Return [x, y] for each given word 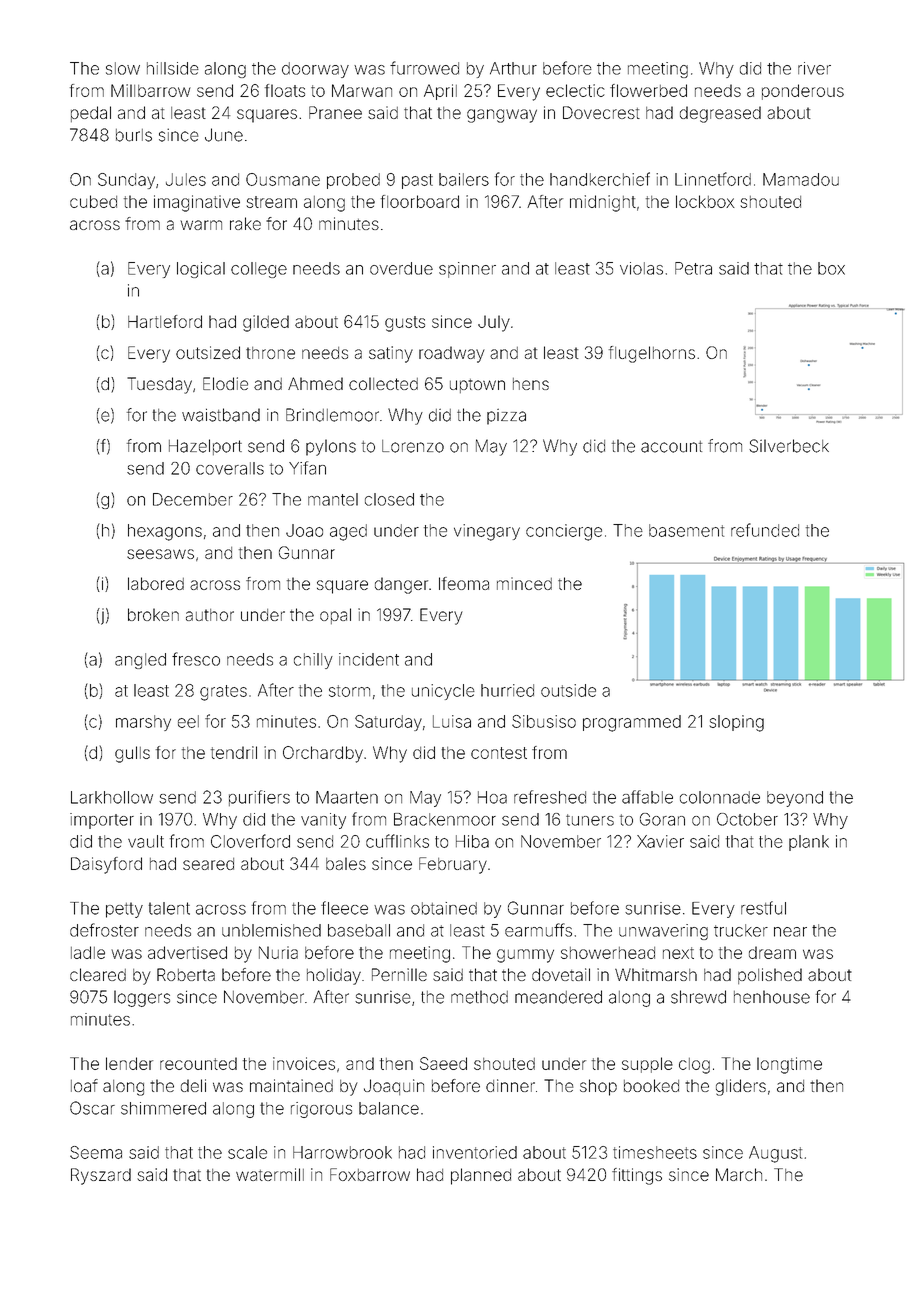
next [678, 953]
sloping [736, 723]
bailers [464, 179]
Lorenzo [413, 446]
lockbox [705, 201]
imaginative [197, 203]
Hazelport [205, 447]
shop [598, 1087]
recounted [198, 1063]
